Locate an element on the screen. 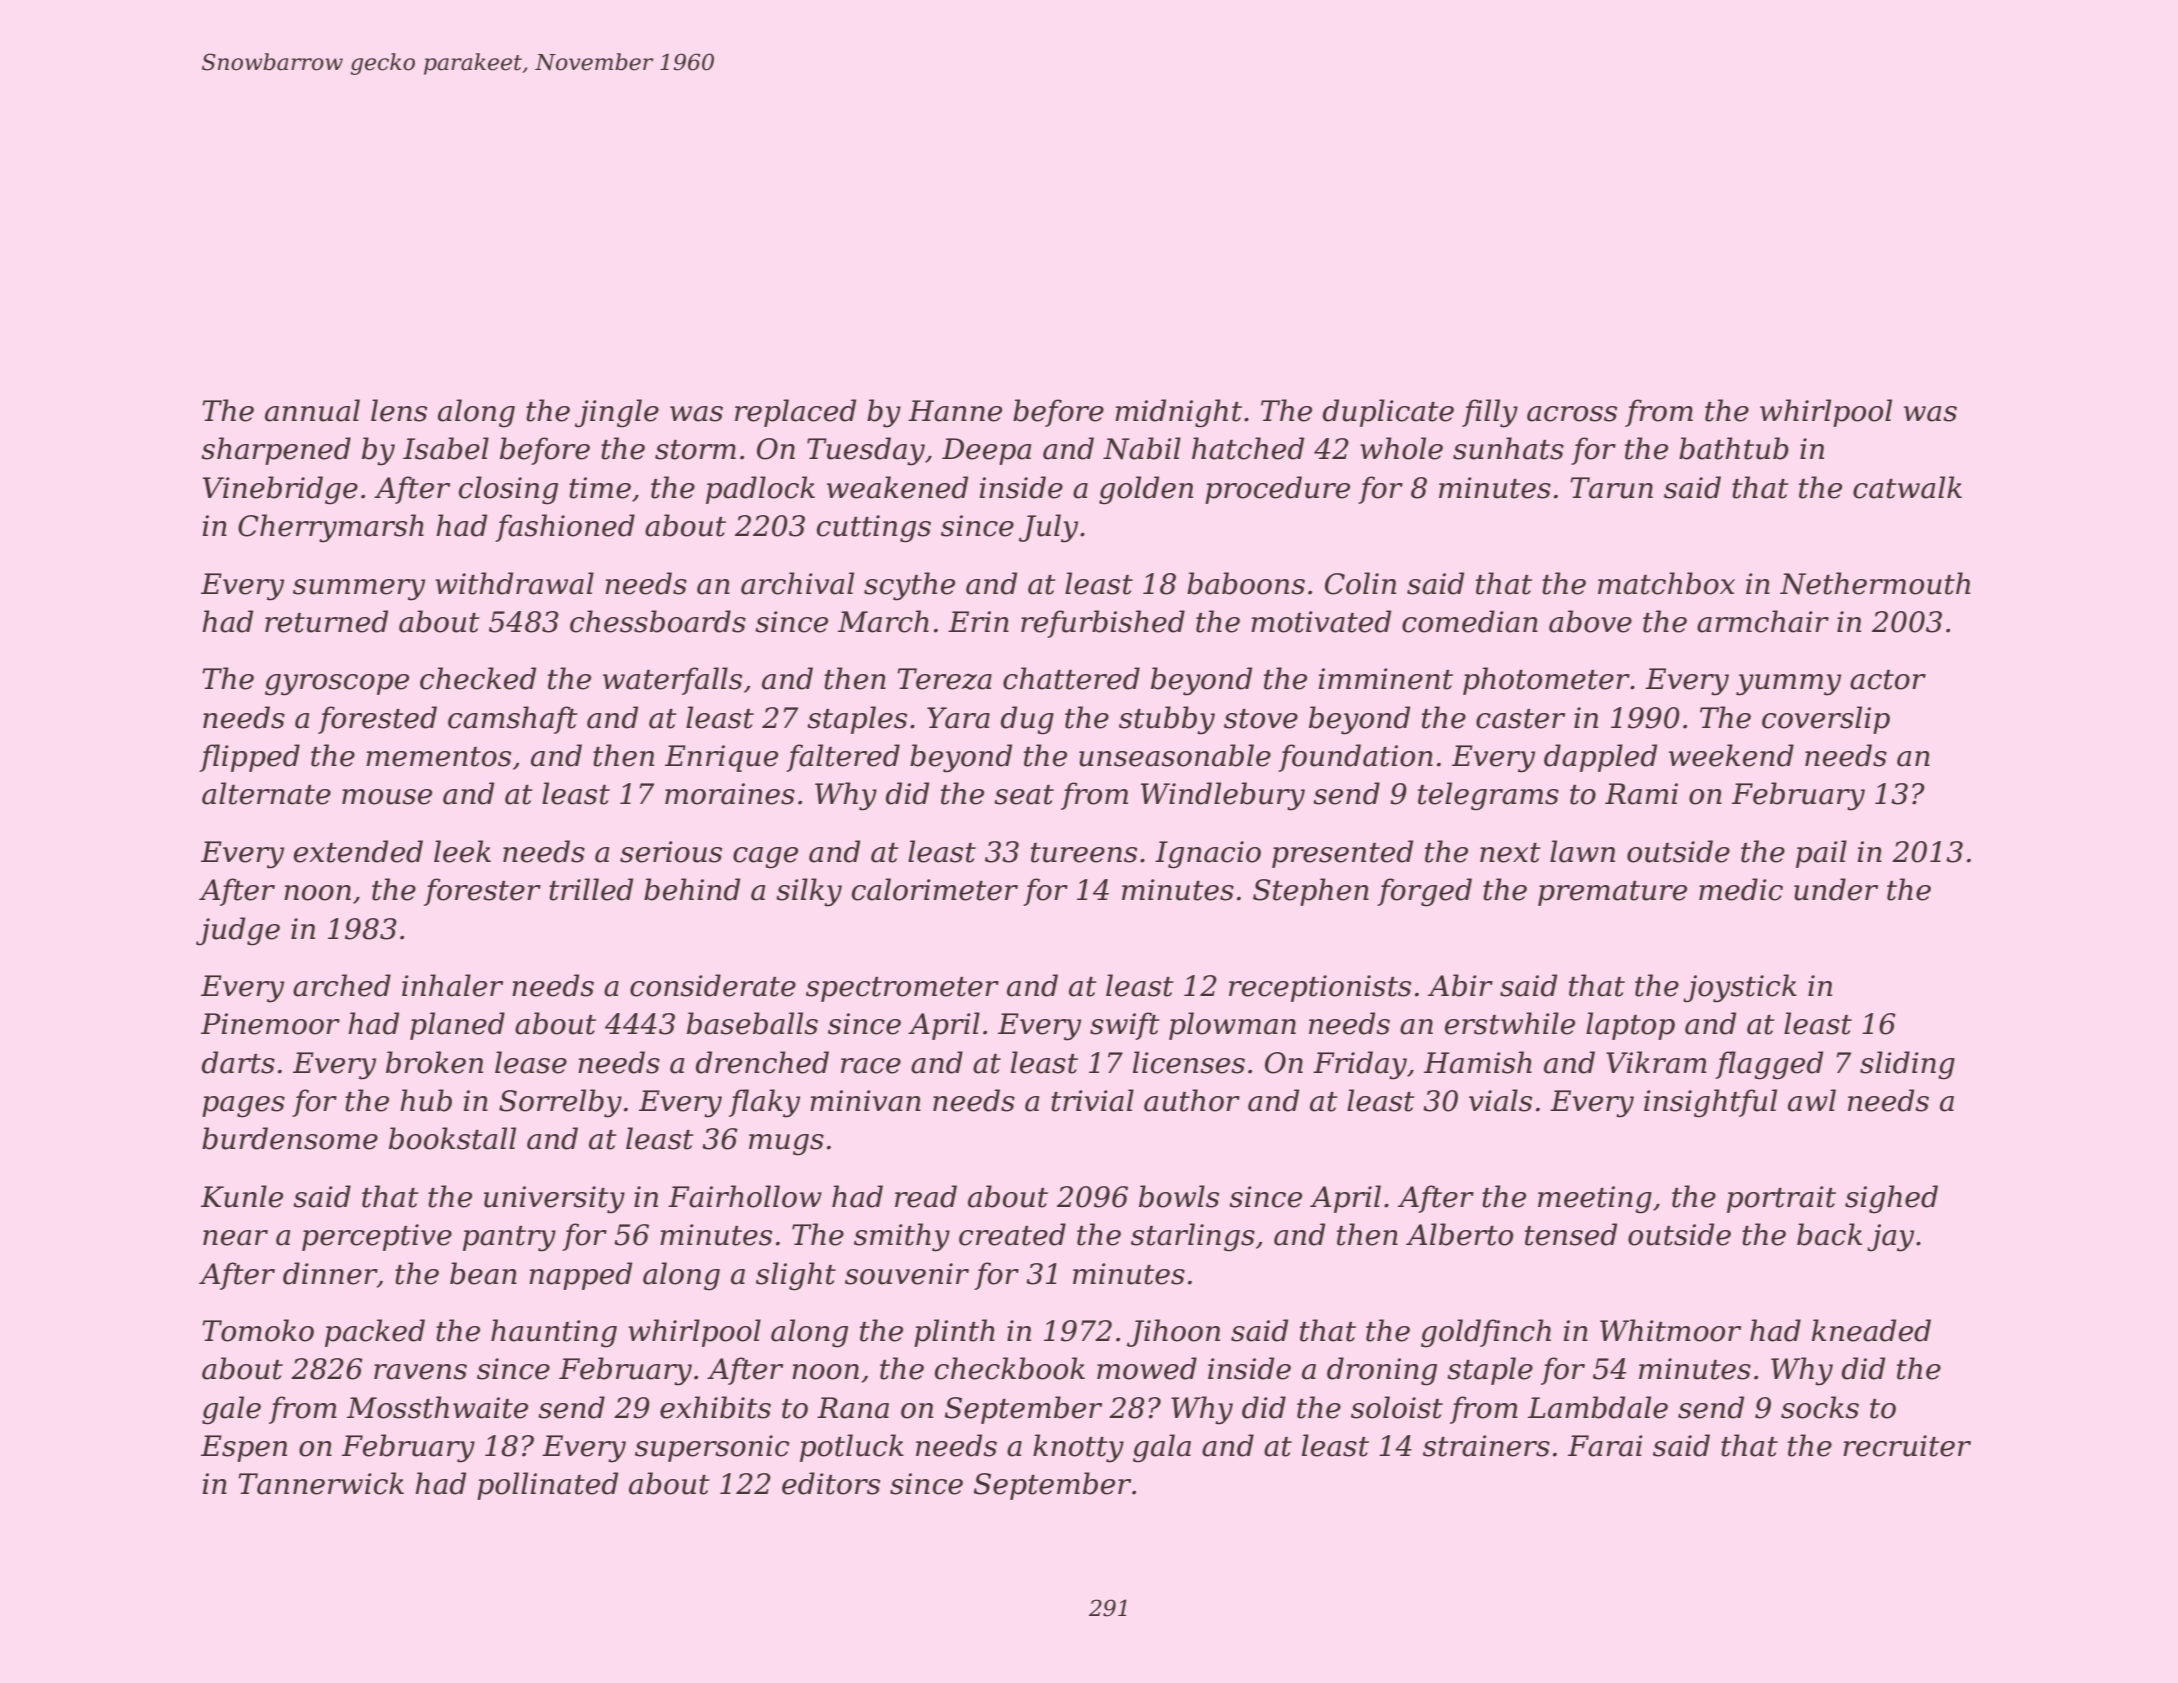 The height and width of the screenshot is (1683, 2178). awl is located at coordinates (1812, 1100).
